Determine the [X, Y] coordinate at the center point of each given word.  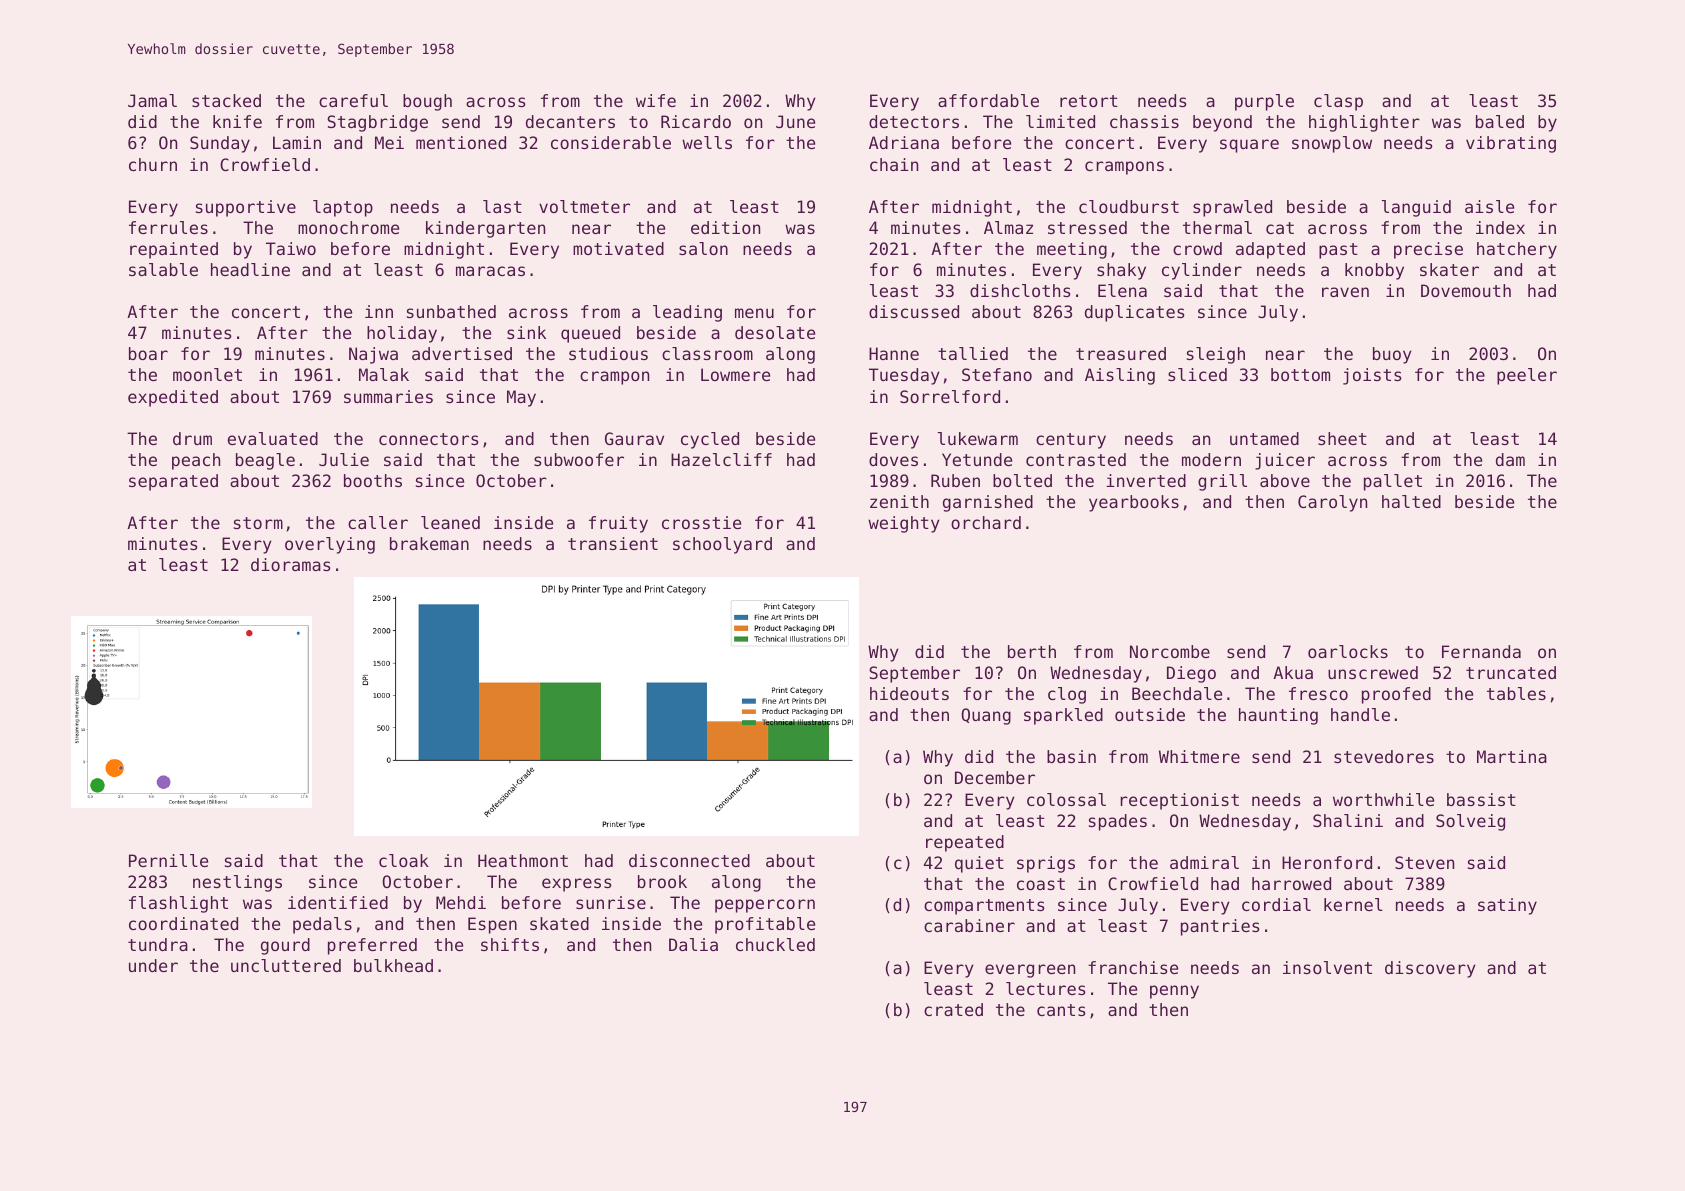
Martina [1512, 756]
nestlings [237, 883]
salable [163, 269]
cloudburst [1129, 206]
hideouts [909, 693]
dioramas [290, 564]
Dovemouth [1466, 290]
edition [725, 227]
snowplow [1332, 144]
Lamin [297, 142]
